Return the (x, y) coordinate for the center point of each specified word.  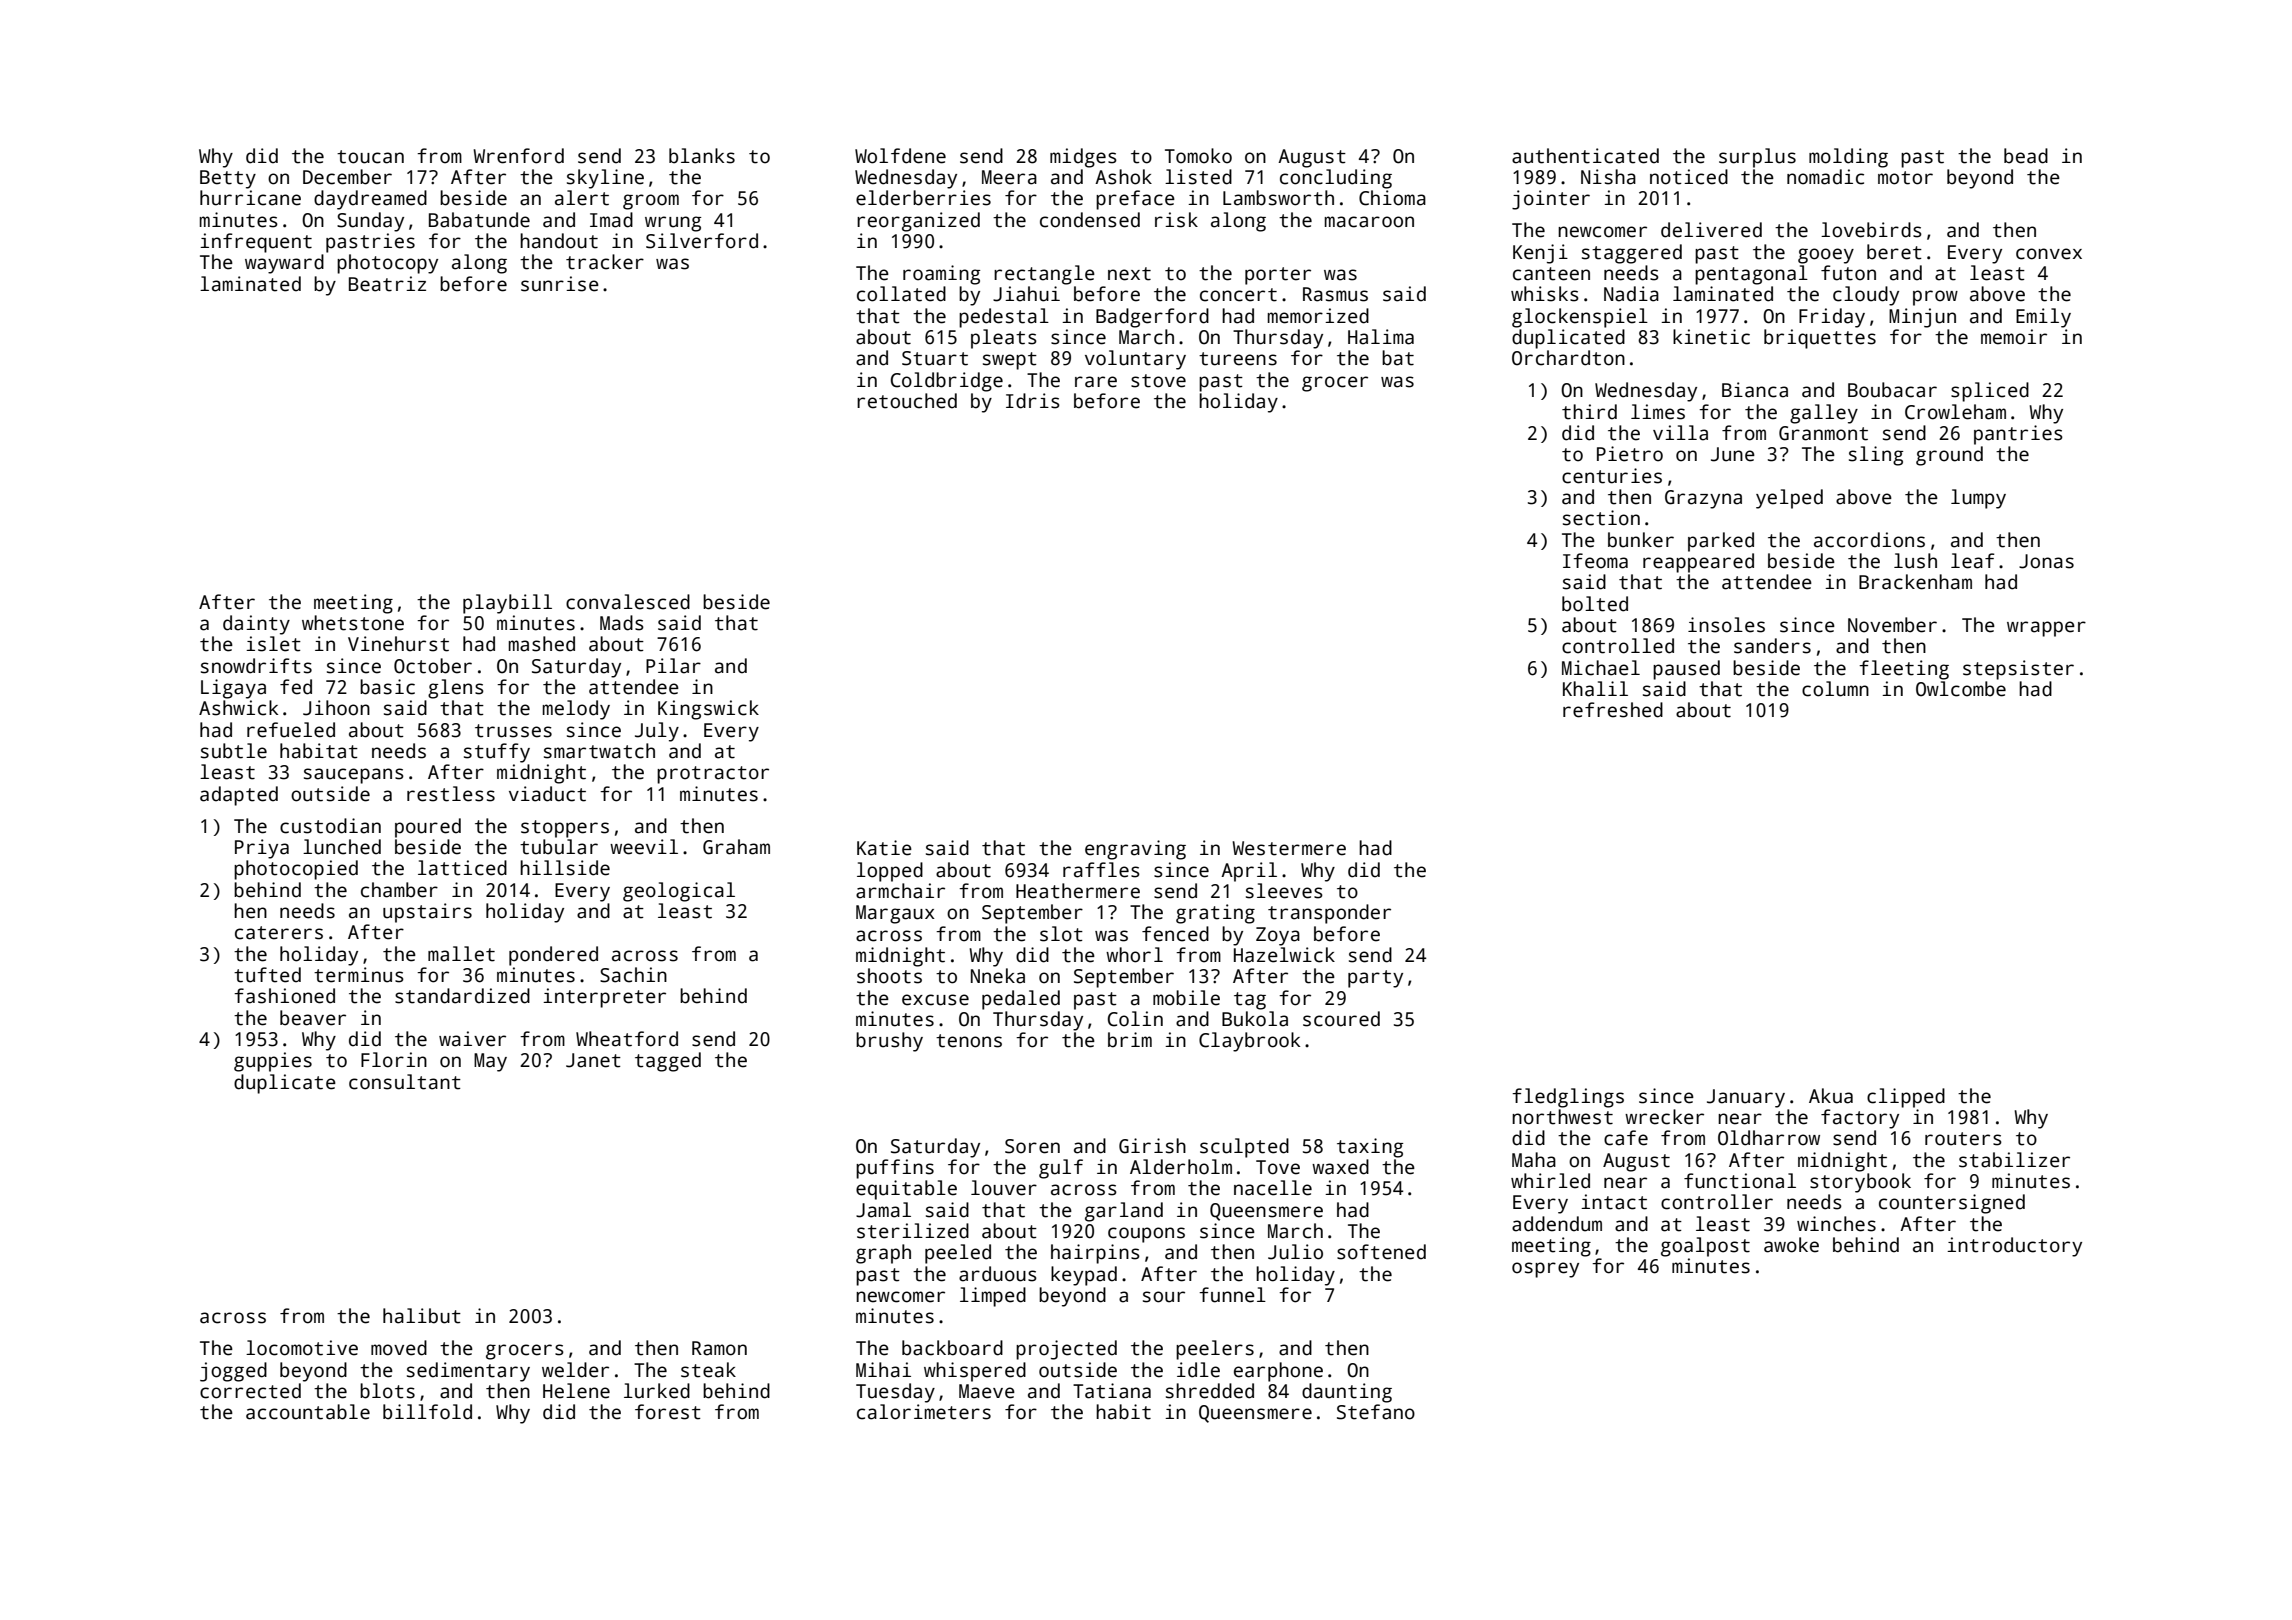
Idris (1033, 401)
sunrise (560, 284)
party (1375, 979)
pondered (553, 956)
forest (668, 1412)
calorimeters (924, 1412)
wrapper (2046, 629)
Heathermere (1078, 891)
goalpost (1705, 1247)
